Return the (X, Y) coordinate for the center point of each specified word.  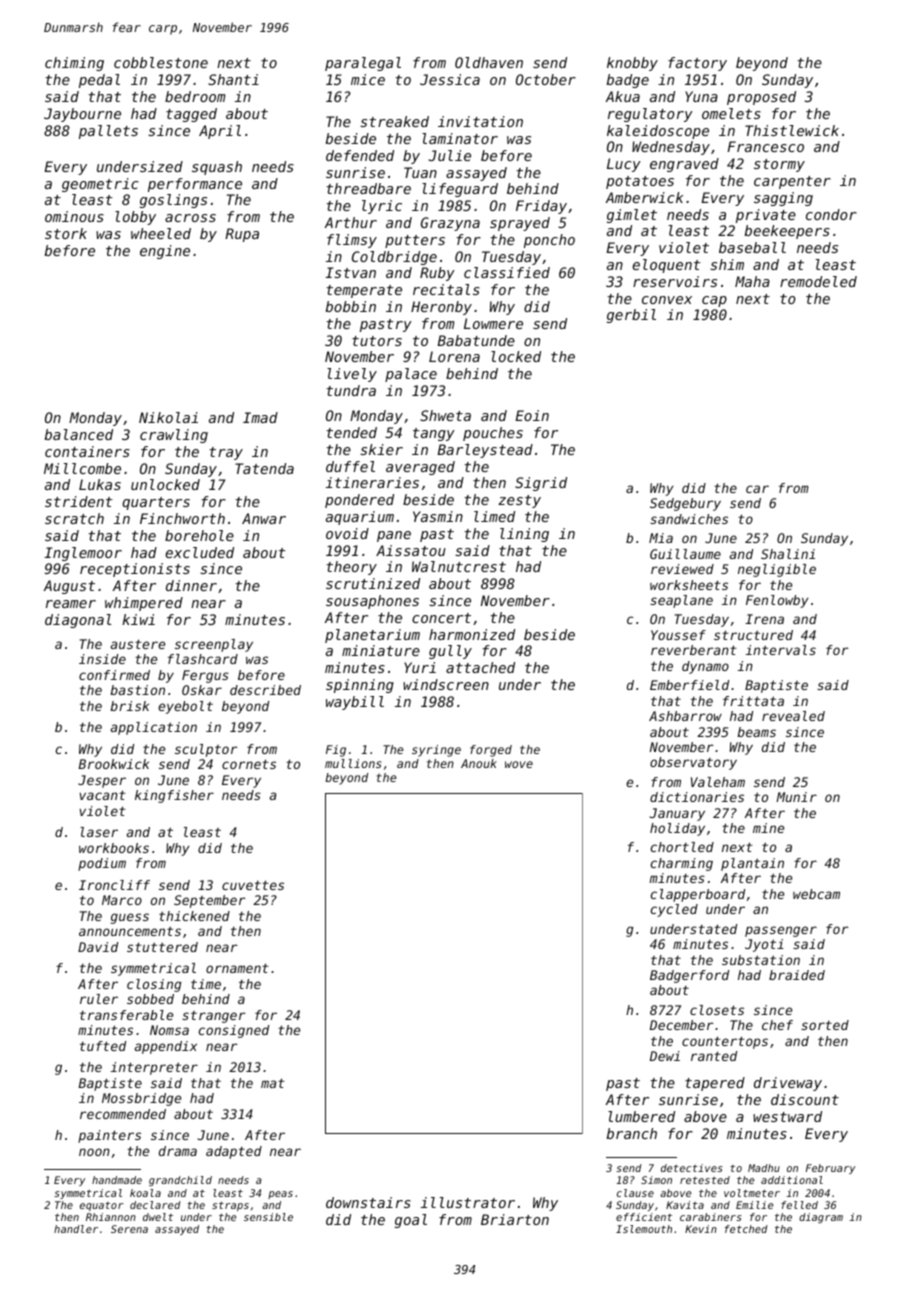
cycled (674, 910)
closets (717, 1010)
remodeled (818, 281)
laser (99, 832)
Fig (336, 751)
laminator (460, 138)
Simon (656, 1180)
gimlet (632, 216)
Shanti (233, 79)
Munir (796, 797)
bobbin (351, 306)
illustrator (468, 1202)
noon (94, 1152)
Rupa (242, 235)
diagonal (78, 621)
